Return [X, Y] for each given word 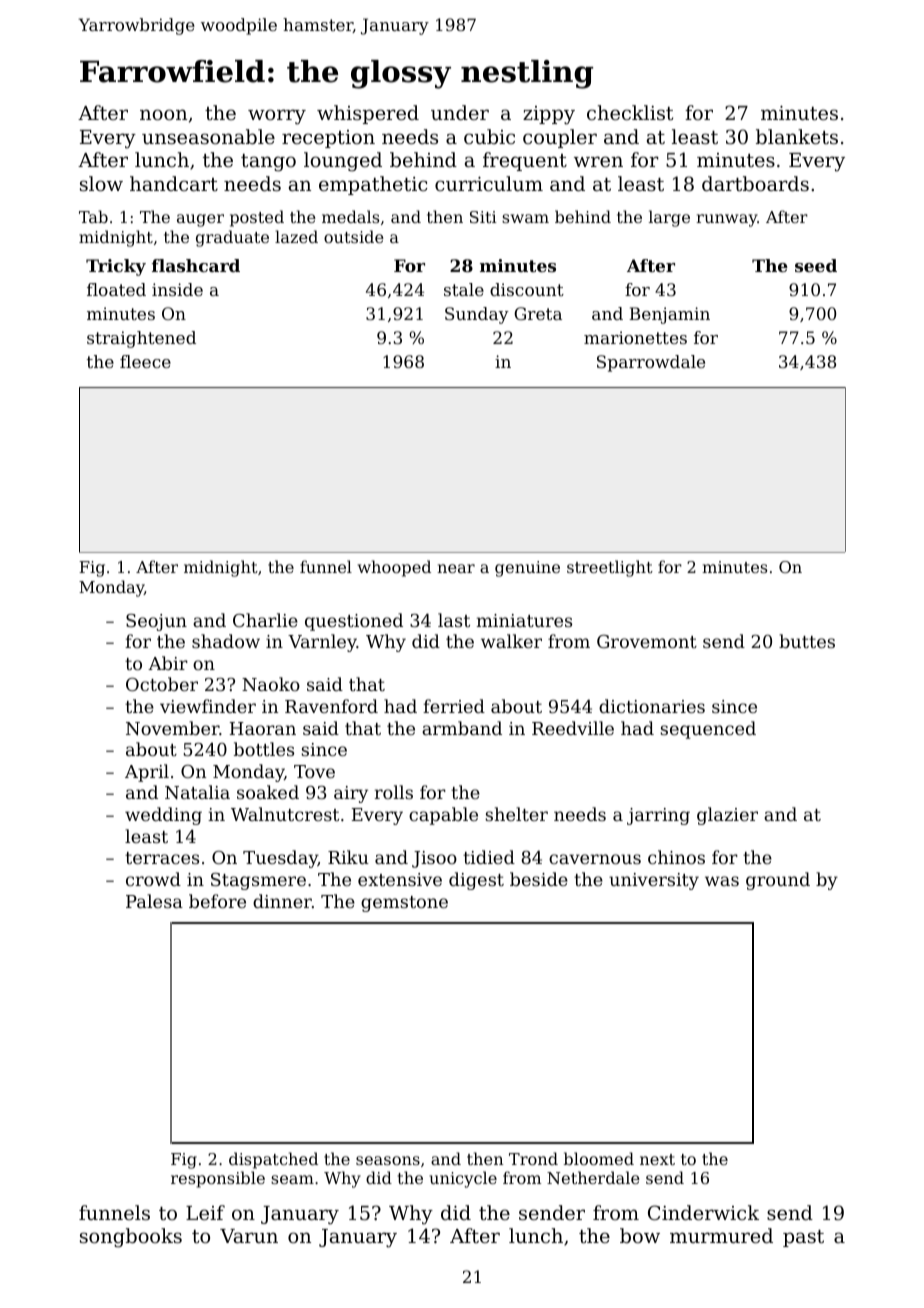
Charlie [265, 620]
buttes [807, 641]
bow [640, 1235]
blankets [797, 136]
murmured [721, 1235]
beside [539, 879]
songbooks [131, 1238]
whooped [394, 568]
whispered [368, 114]
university [654, 881]
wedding [163, 816]
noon [163, 114]
